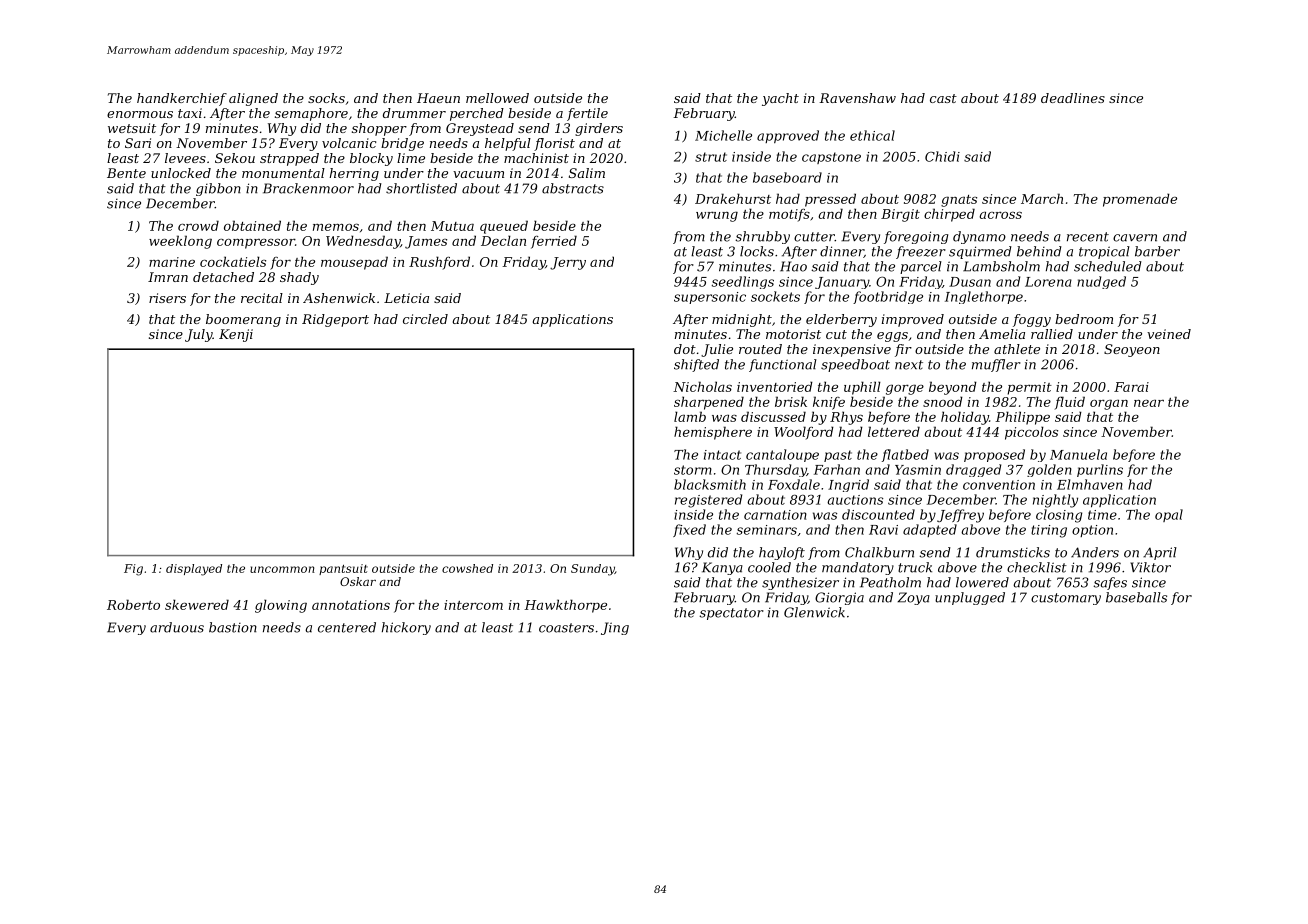 This page has height=924, width=1308. I want to click on approved, so click(788, 136).
